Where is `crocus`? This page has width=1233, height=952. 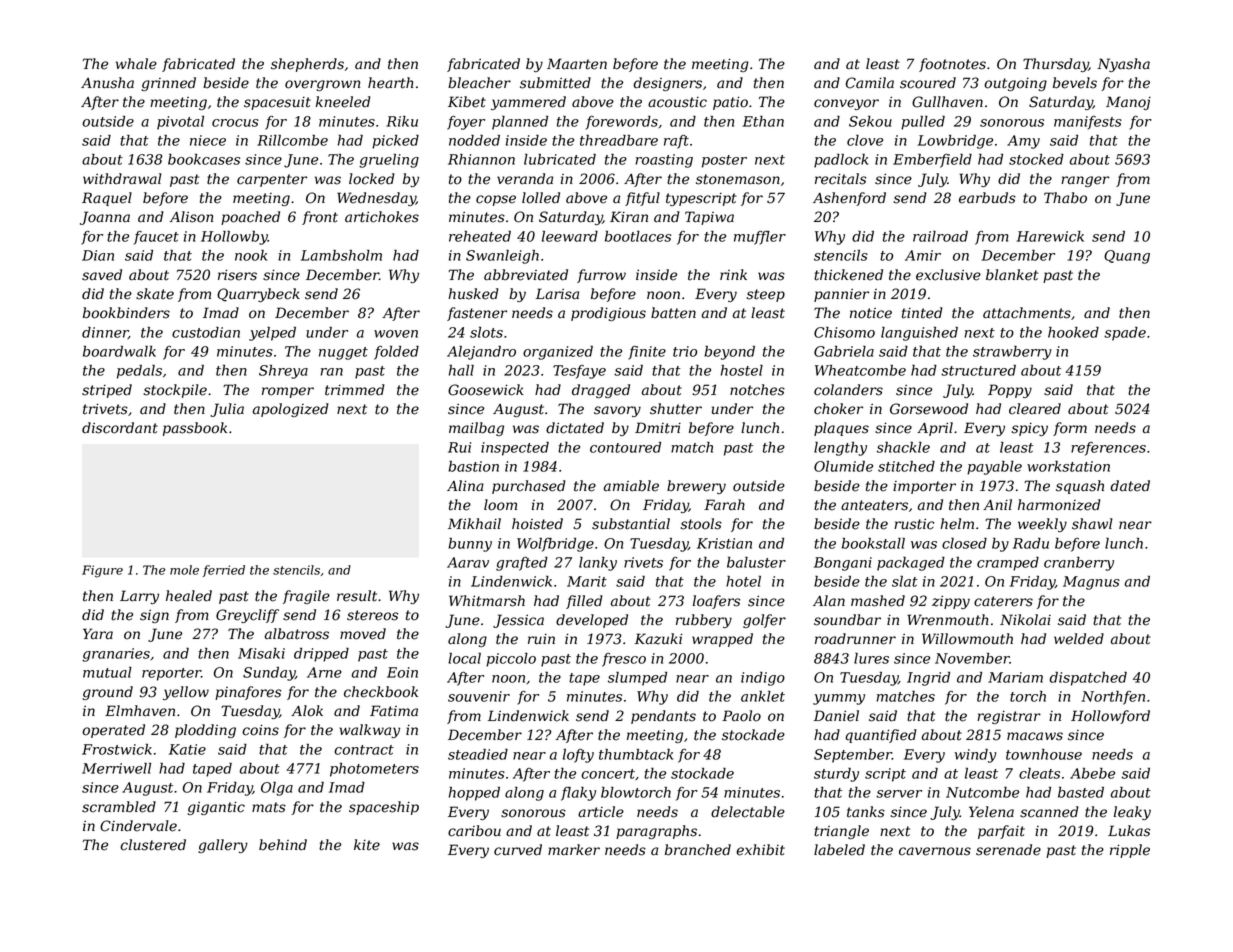 crocus is located at coordinates (235, 123).
